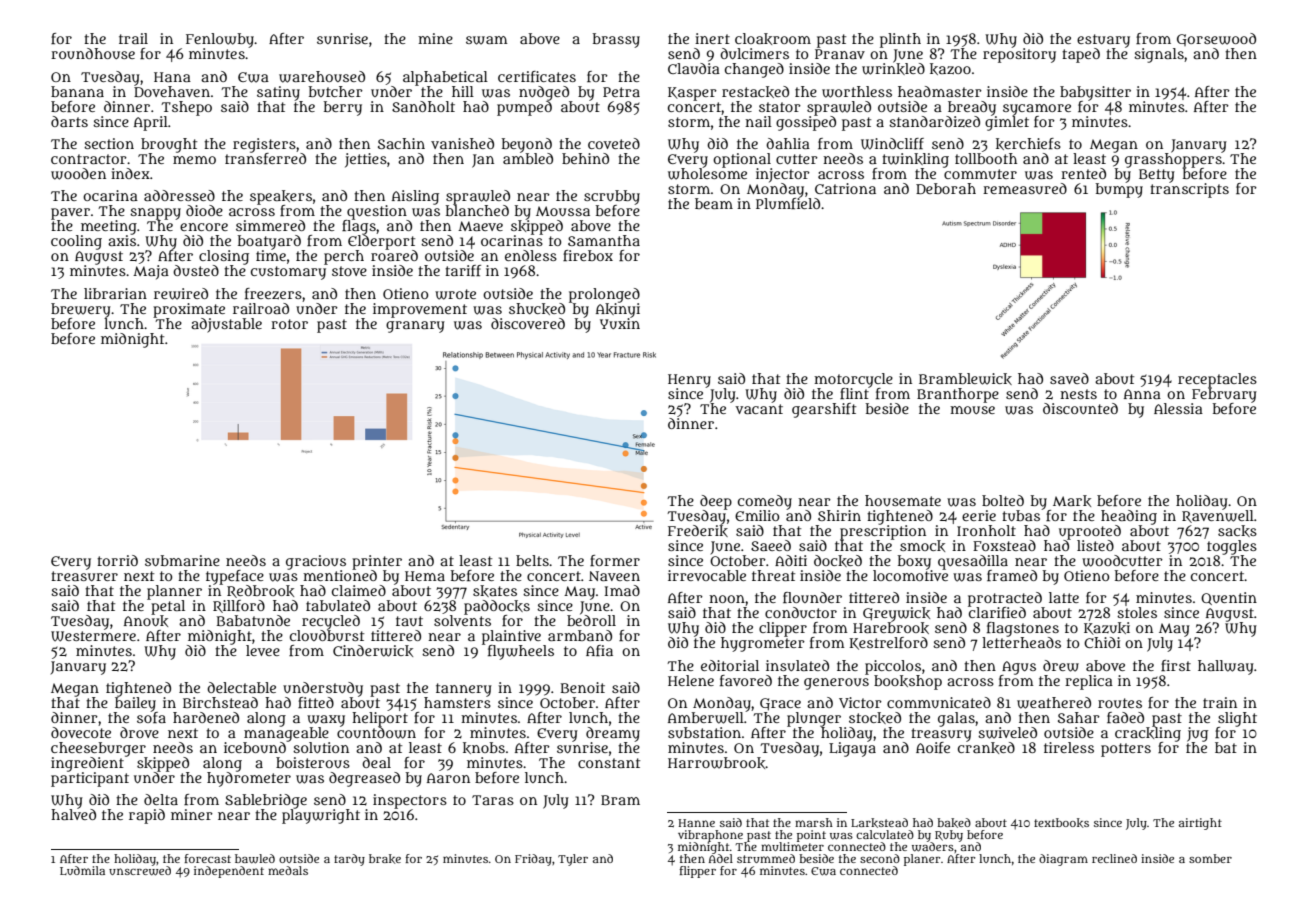  Describe the element at coordinates (1137, 612) in the page. I see `stoles` at that location.
